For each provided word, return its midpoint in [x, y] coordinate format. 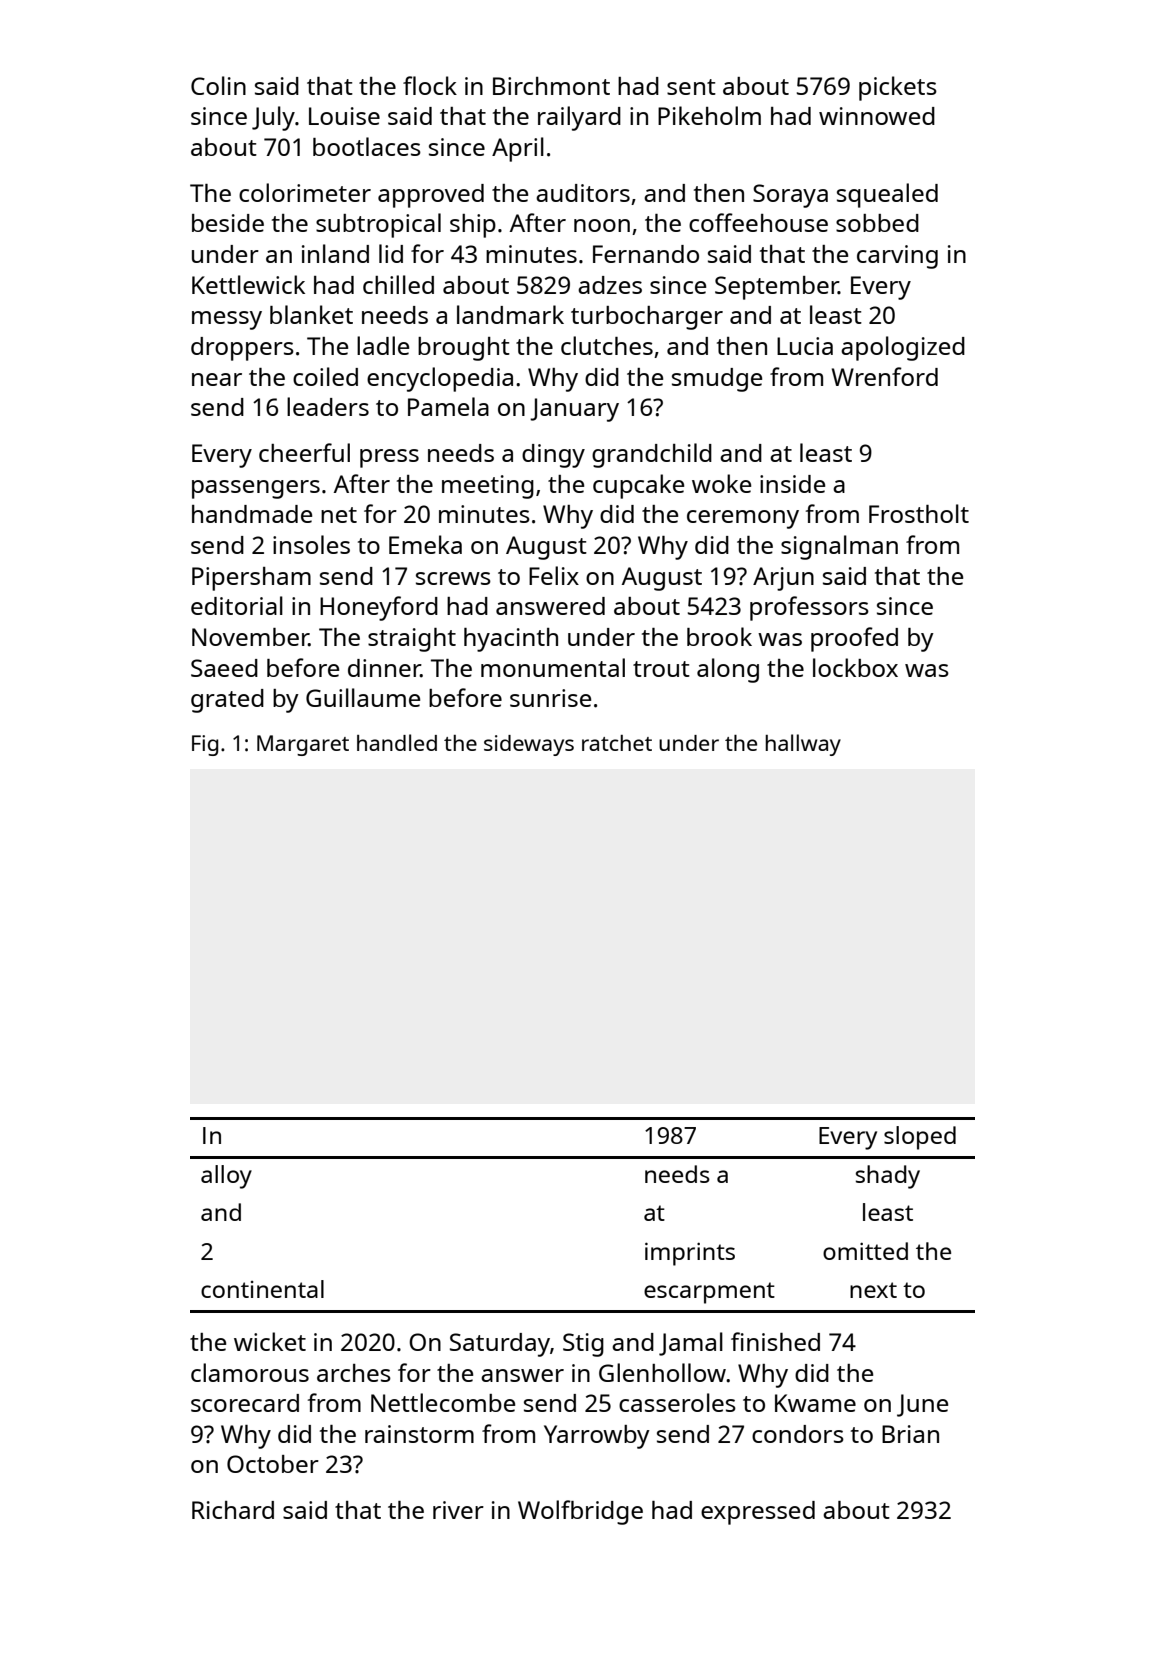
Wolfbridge [580, 1512]
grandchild [652, 455]
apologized [903, 348]
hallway [803, 745]
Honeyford [379, 608]
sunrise [550, 698]
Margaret [303, 745]
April [518, 149]
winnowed [877, 116]
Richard [233, 1510]
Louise [344, 116]
